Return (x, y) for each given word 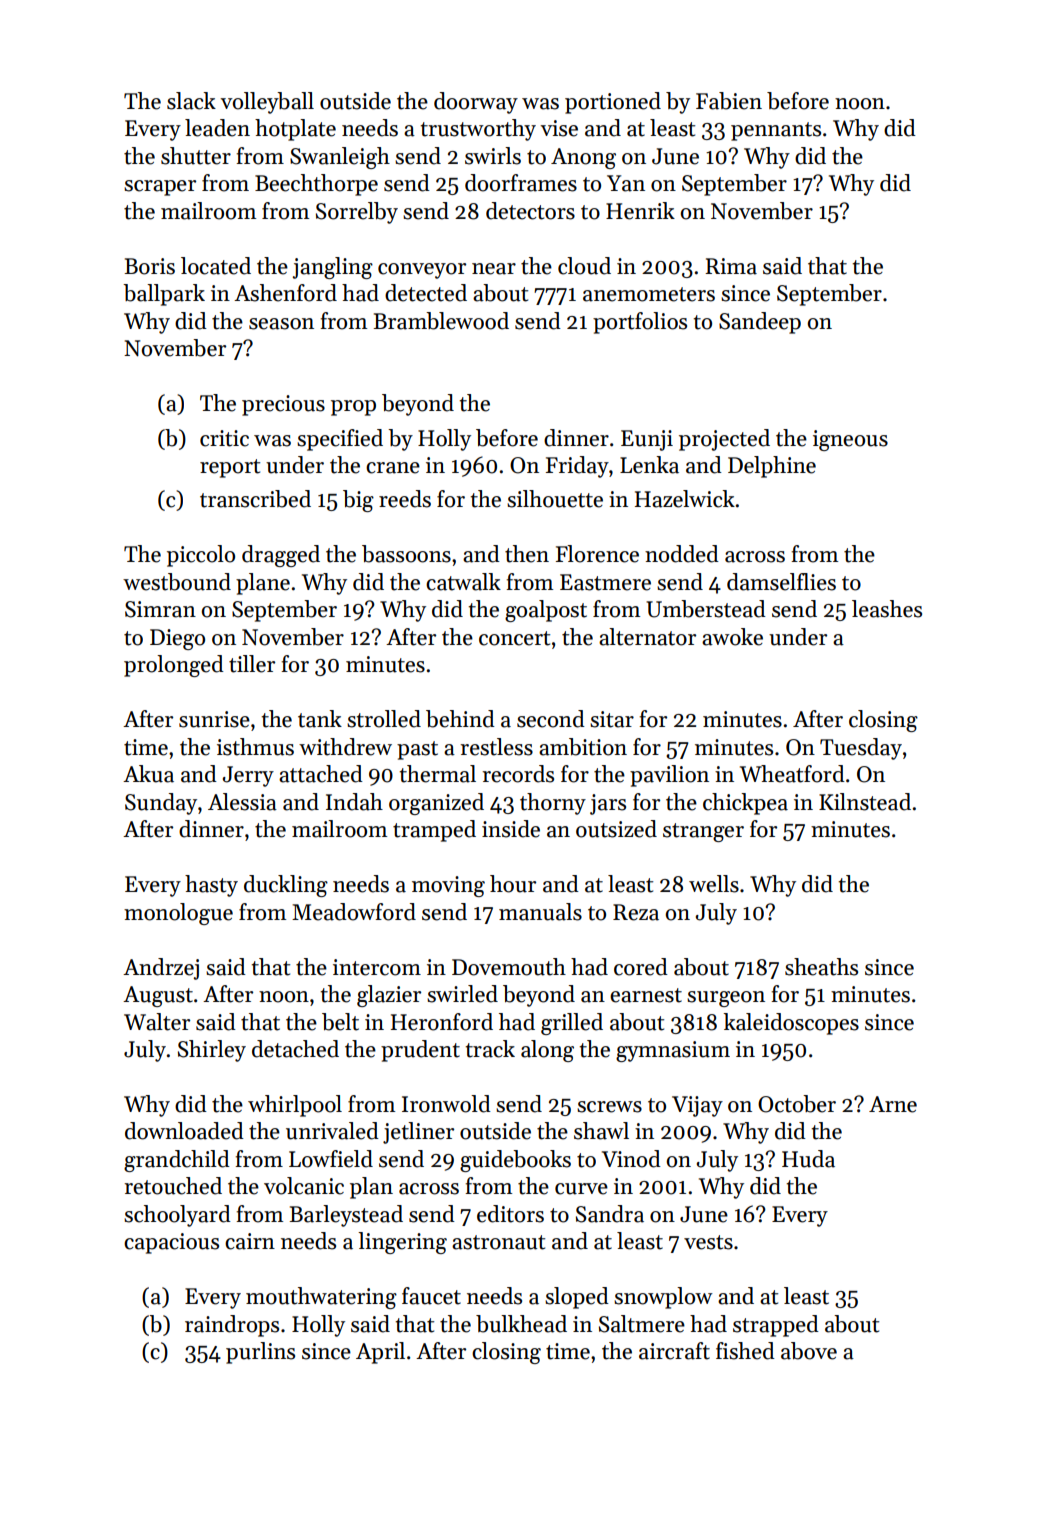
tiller (252, 664)
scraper (160, 188)
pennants (776, 131)
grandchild (177, 1161)
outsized (616, 829)
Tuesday (861, 749)
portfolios (640, 323)
